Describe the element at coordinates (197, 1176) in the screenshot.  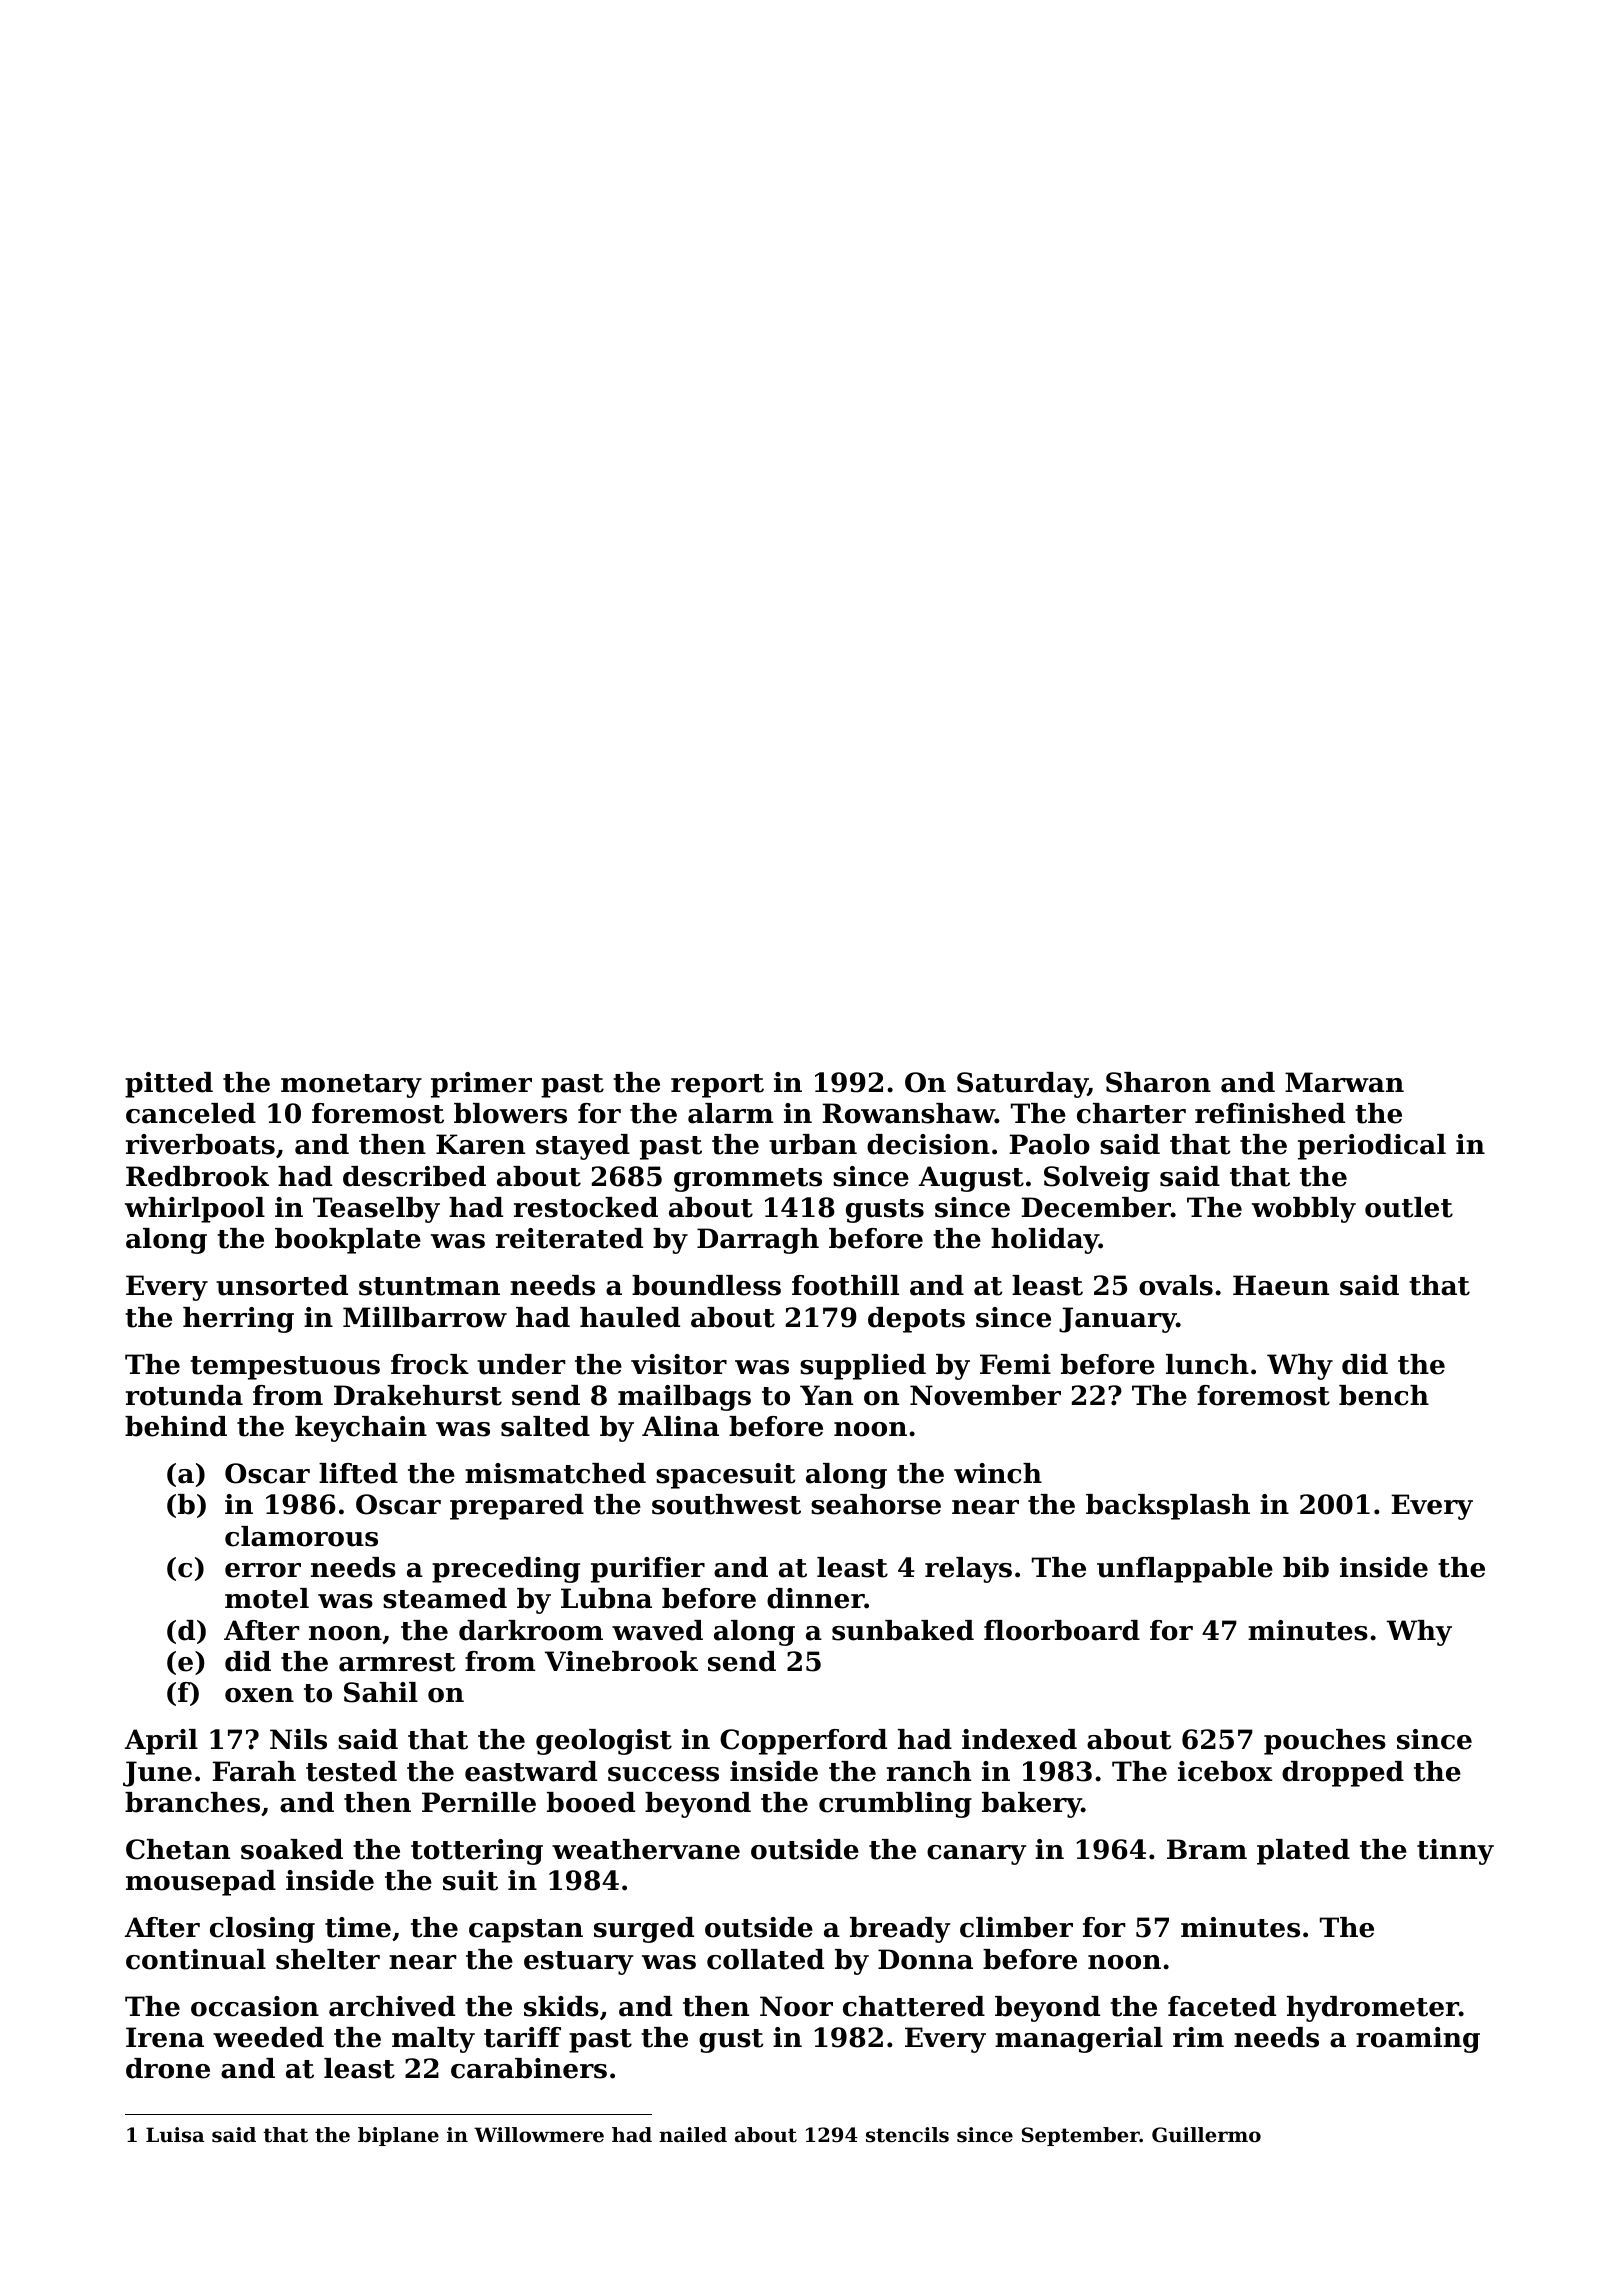
I see `Redbrook` at that location.
